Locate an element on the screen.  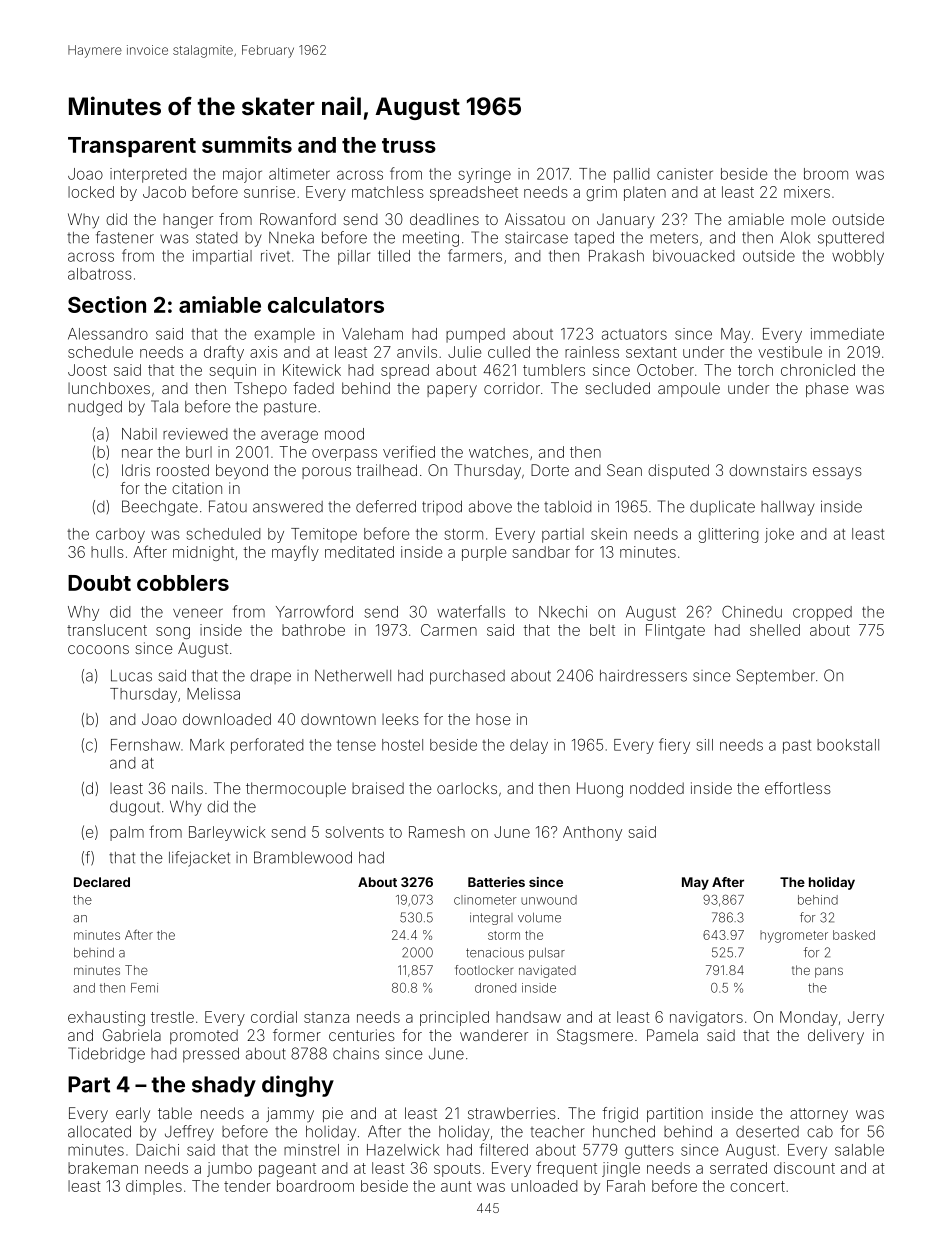
wanderer is located at coordinates (494, 1035).
